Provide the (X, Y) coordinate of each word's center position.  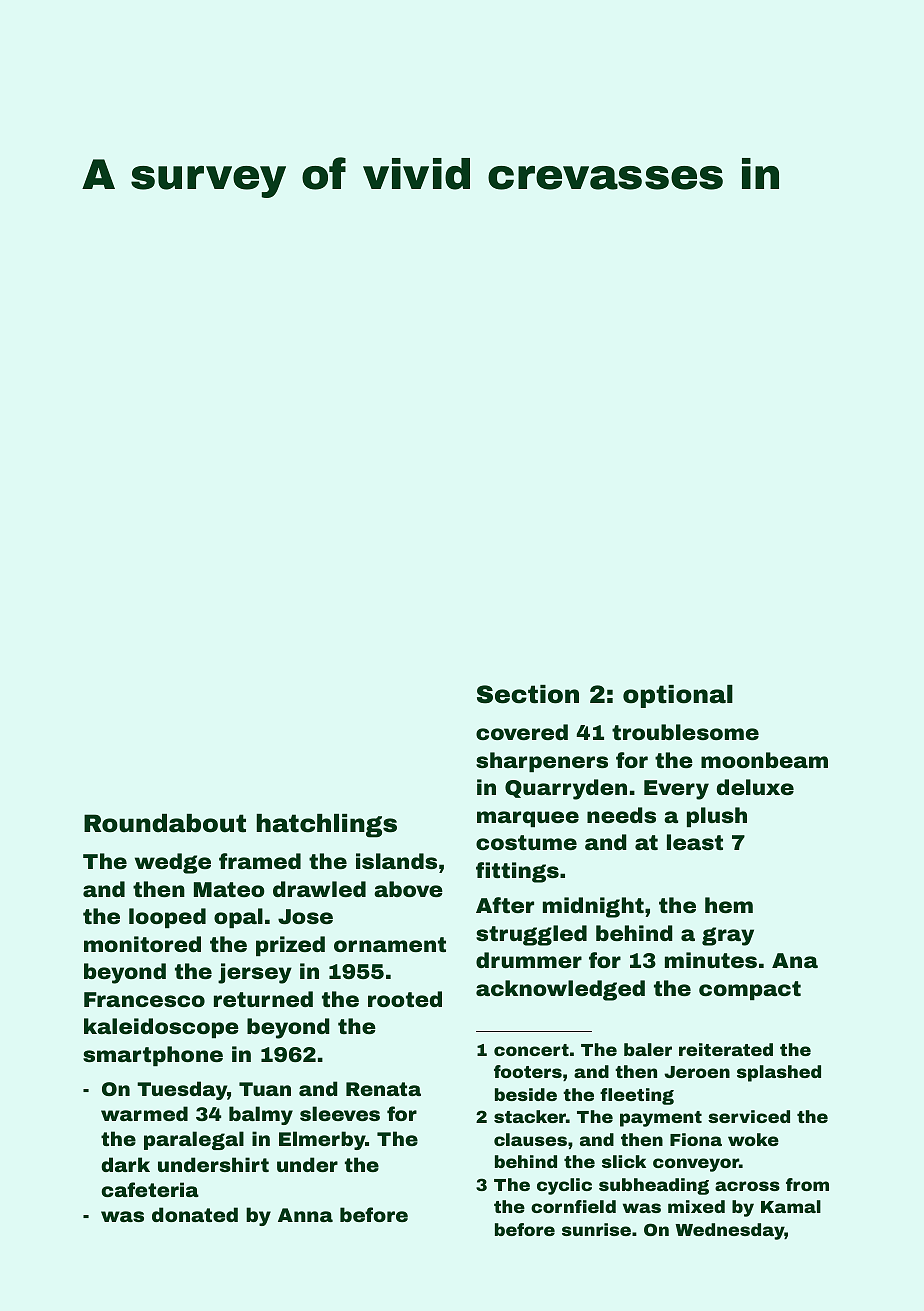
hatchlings (326, 826)
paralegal (194, 1140)
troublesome (685, 732)
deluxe (755, 787)
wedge (173, 863)
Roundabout (165, 823)
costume (526, 842)
